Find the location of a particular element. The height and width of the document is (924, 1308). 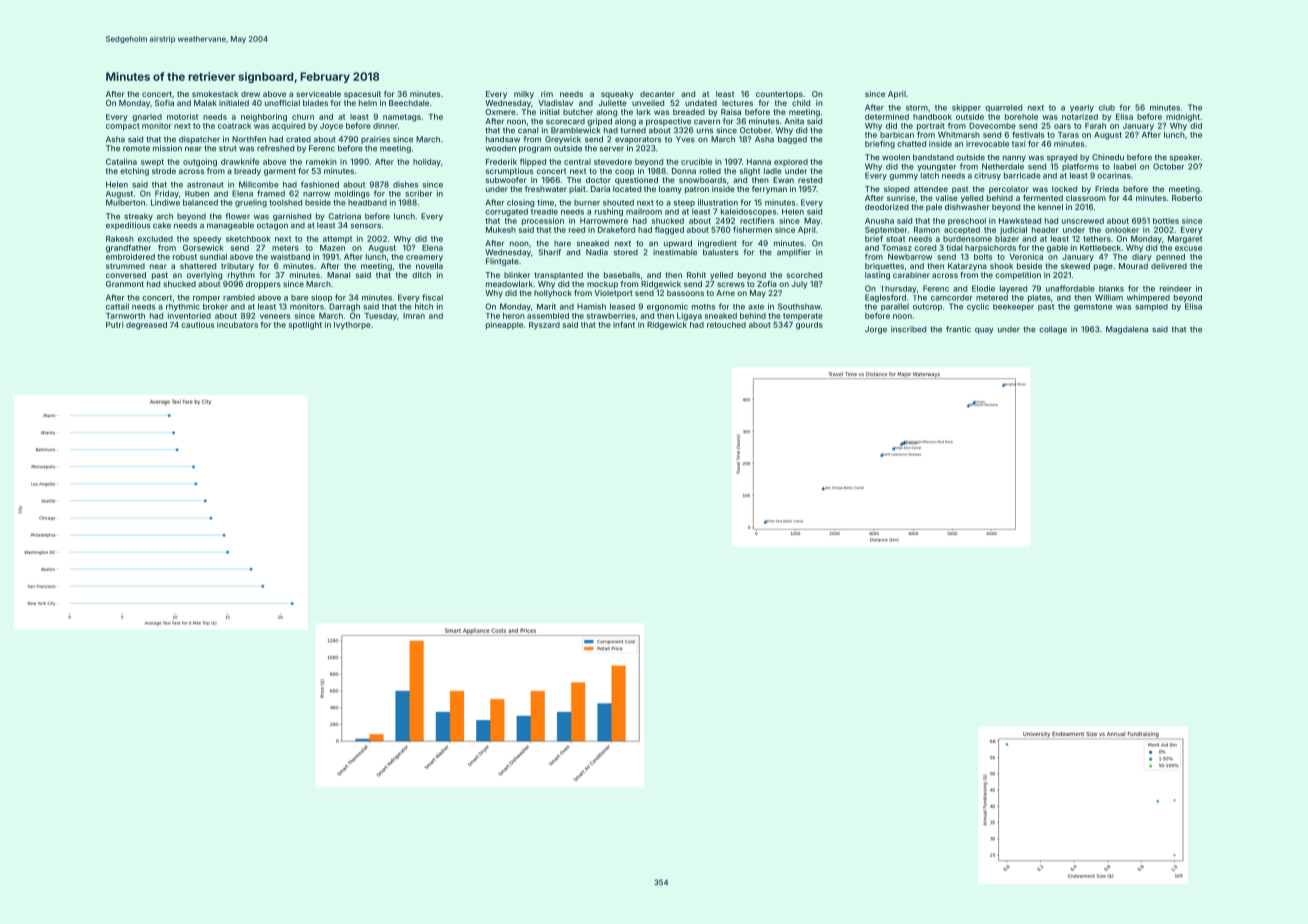

platforms is located at coordinates (1080, 167).
